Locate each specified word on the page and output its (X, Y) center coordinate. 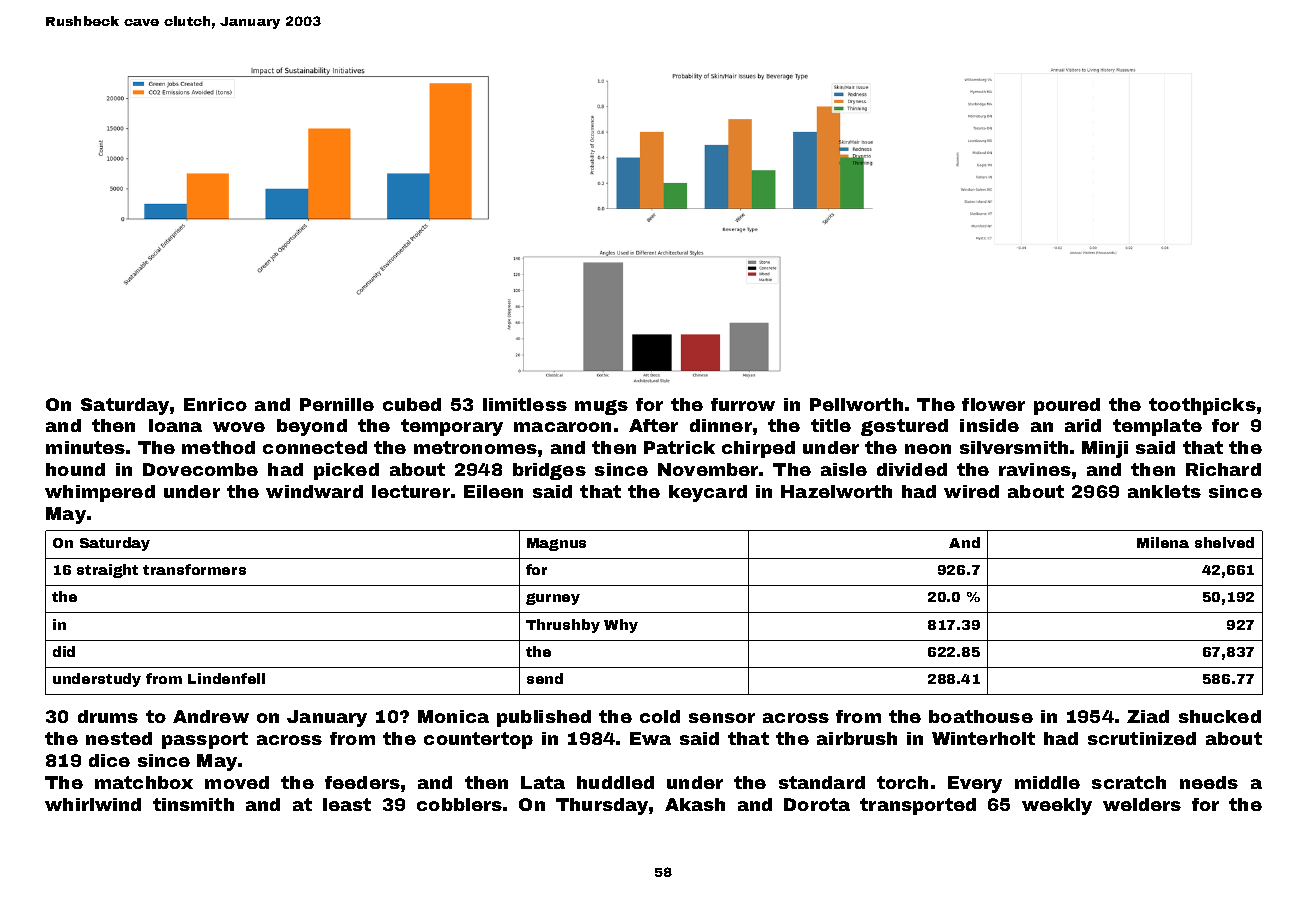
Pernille (337, 404)
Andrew (211, 716)
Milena (1163, 542)
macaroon (562, 427)
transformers (194, 569)
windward (314, 491)
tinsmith (193, 804)
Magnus (556, 544)
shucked (1220, 716)
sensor (722, 718)
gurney (553, 599)
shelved (1224, 542)
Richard (1223, 469)
